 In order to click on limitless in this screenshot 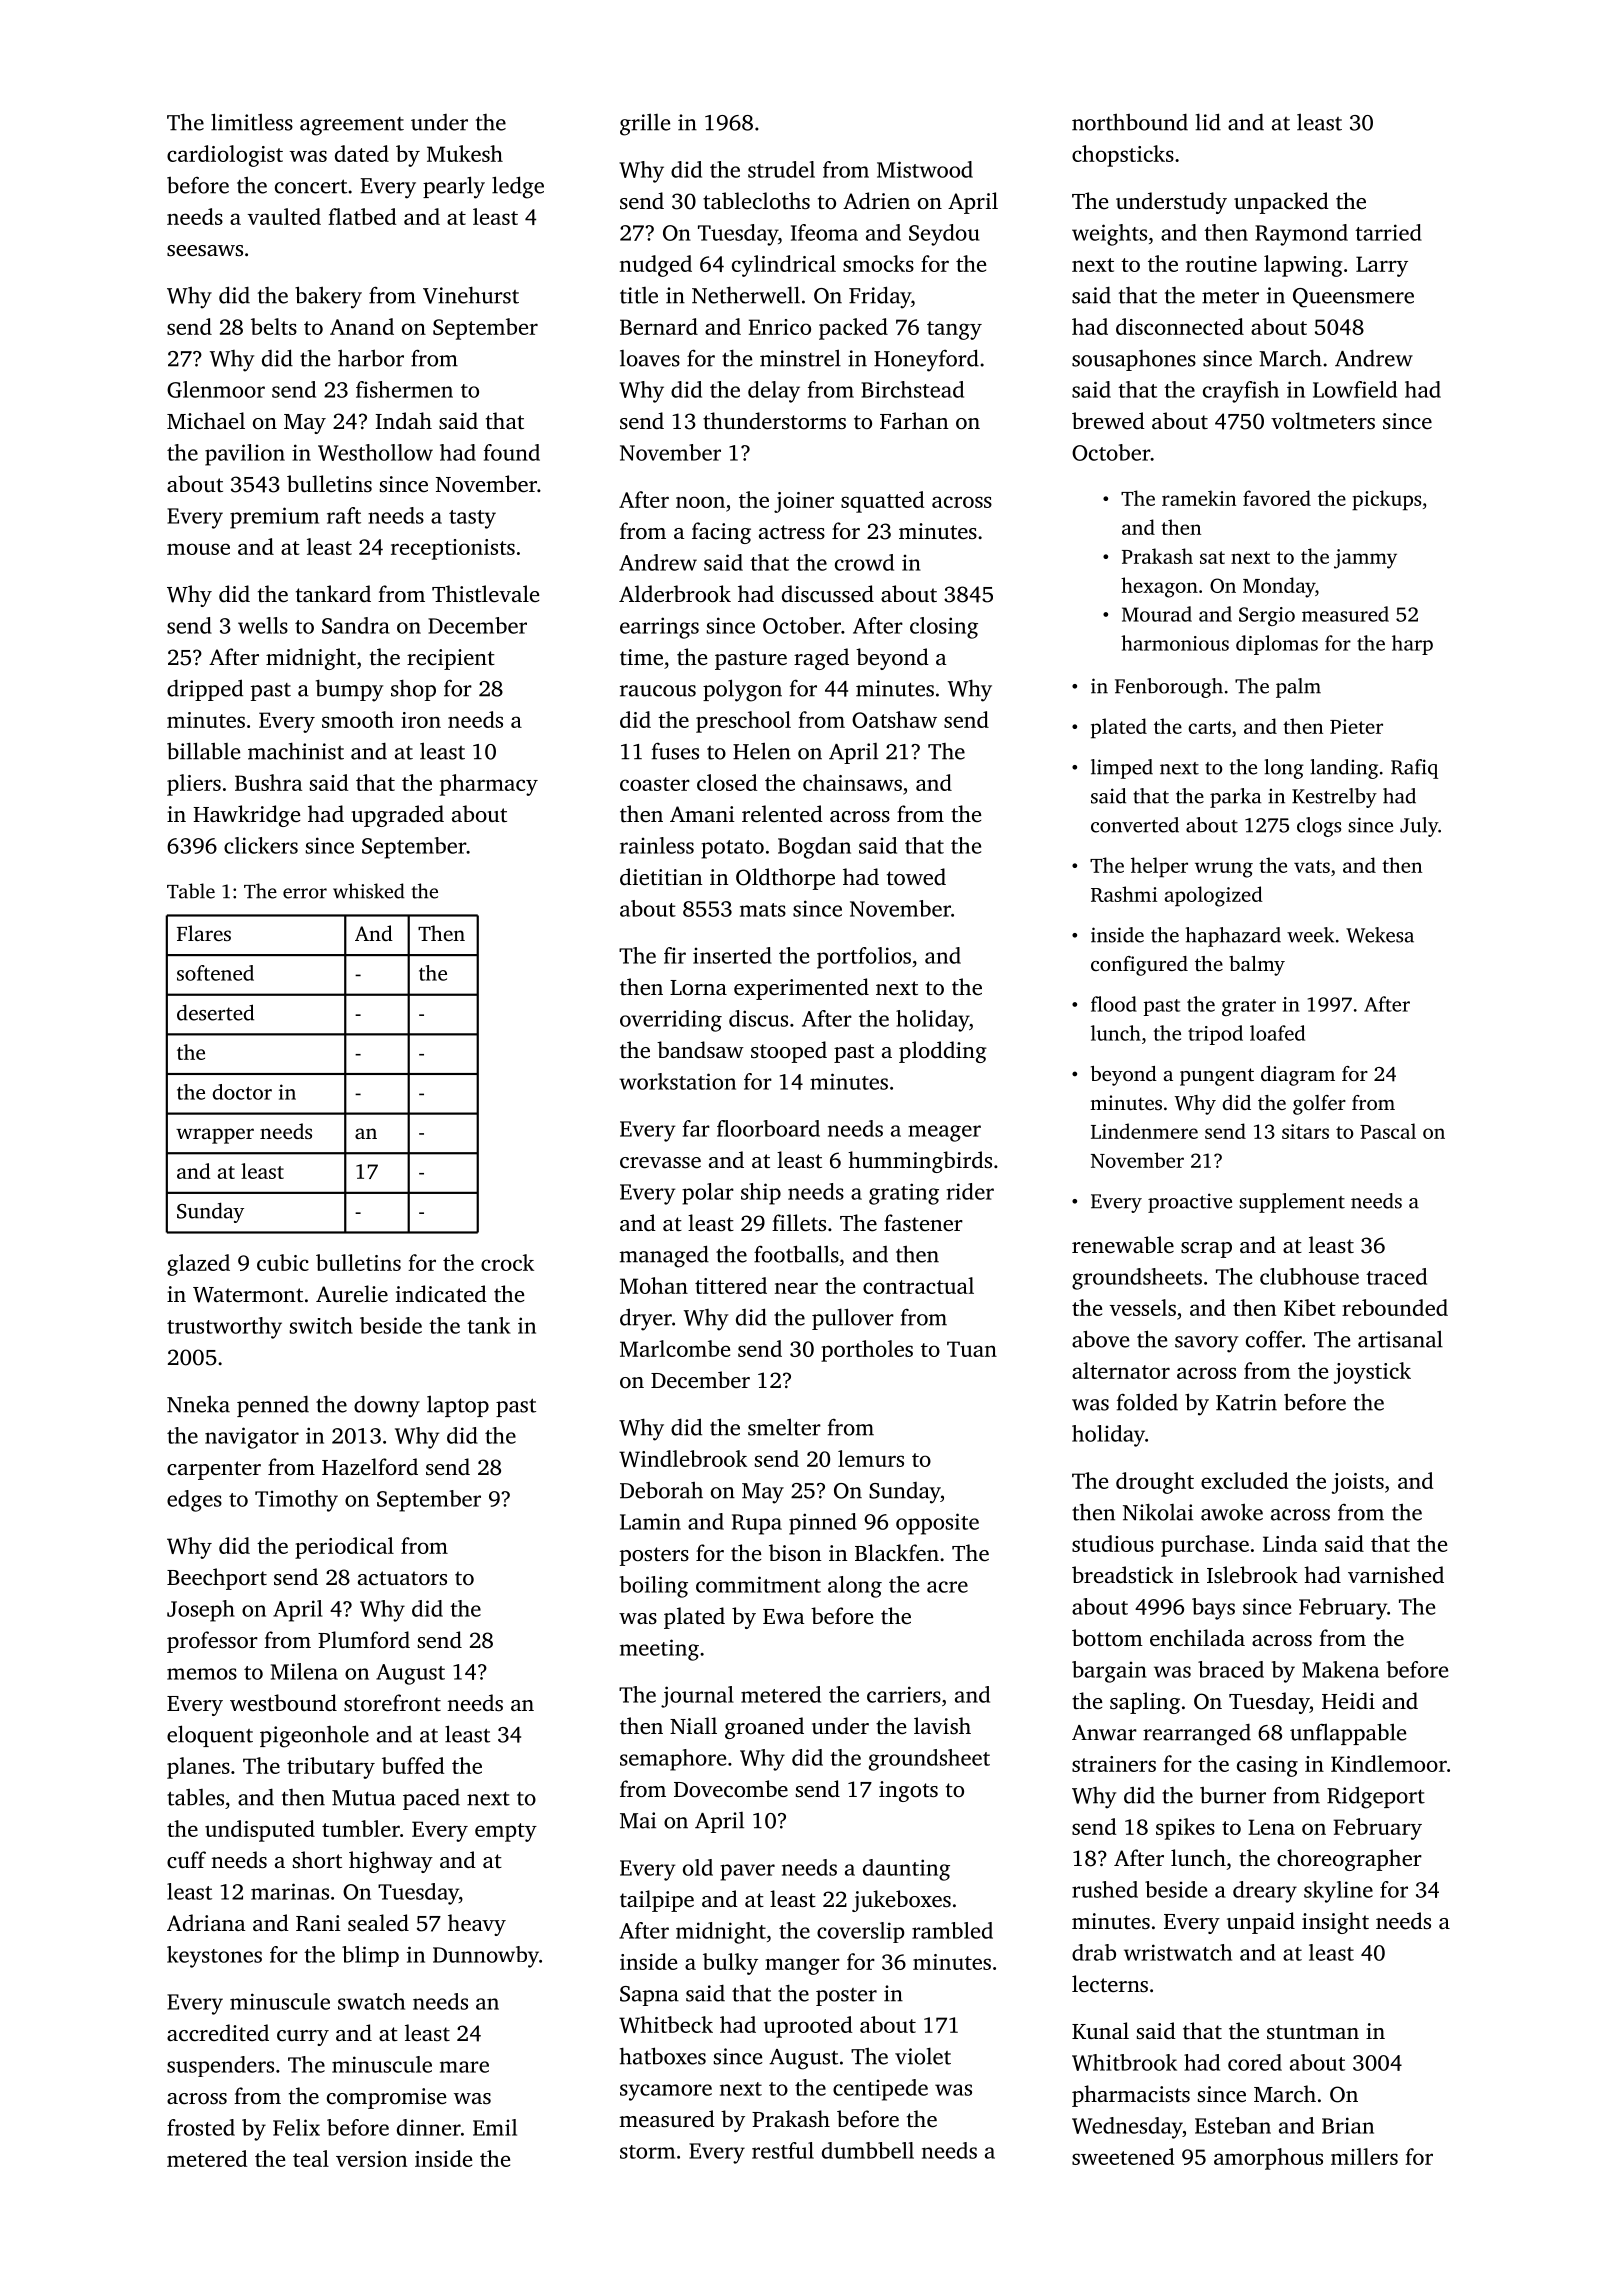, I will do `click(252, 122)`.
